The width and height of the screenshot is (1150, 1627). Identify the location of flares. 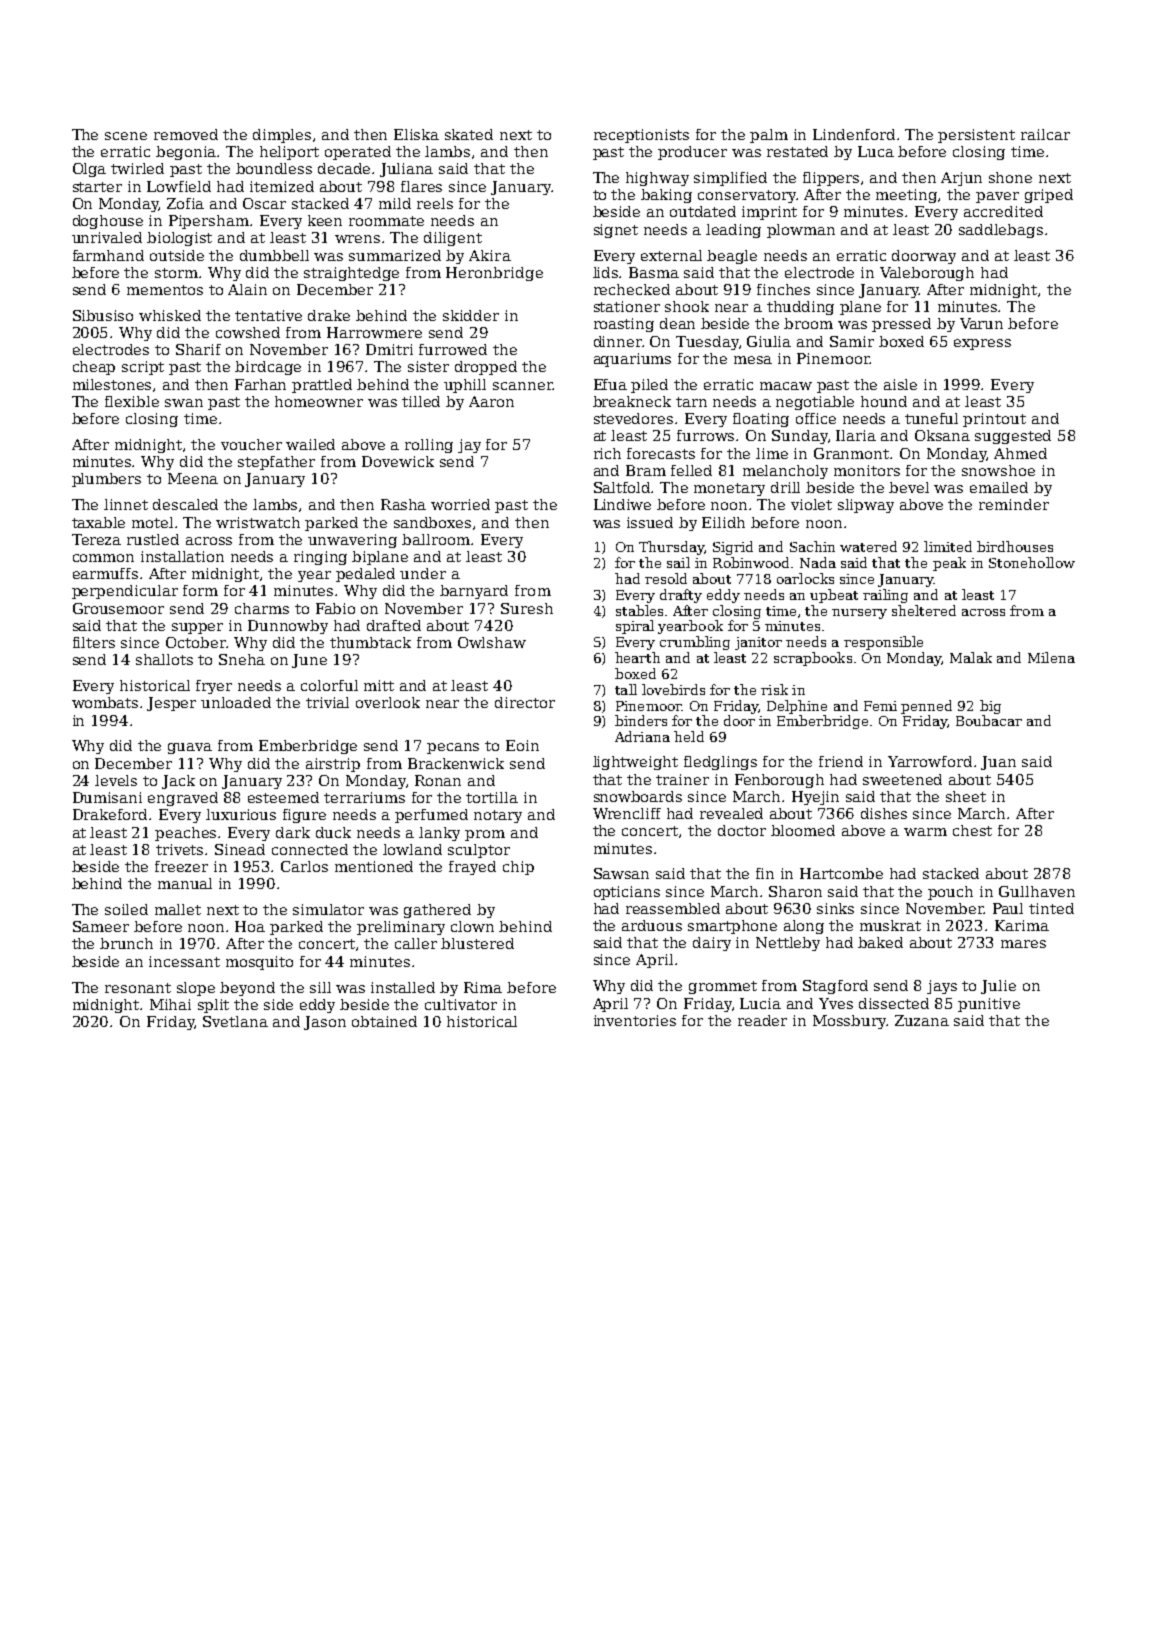
(421, 186).
